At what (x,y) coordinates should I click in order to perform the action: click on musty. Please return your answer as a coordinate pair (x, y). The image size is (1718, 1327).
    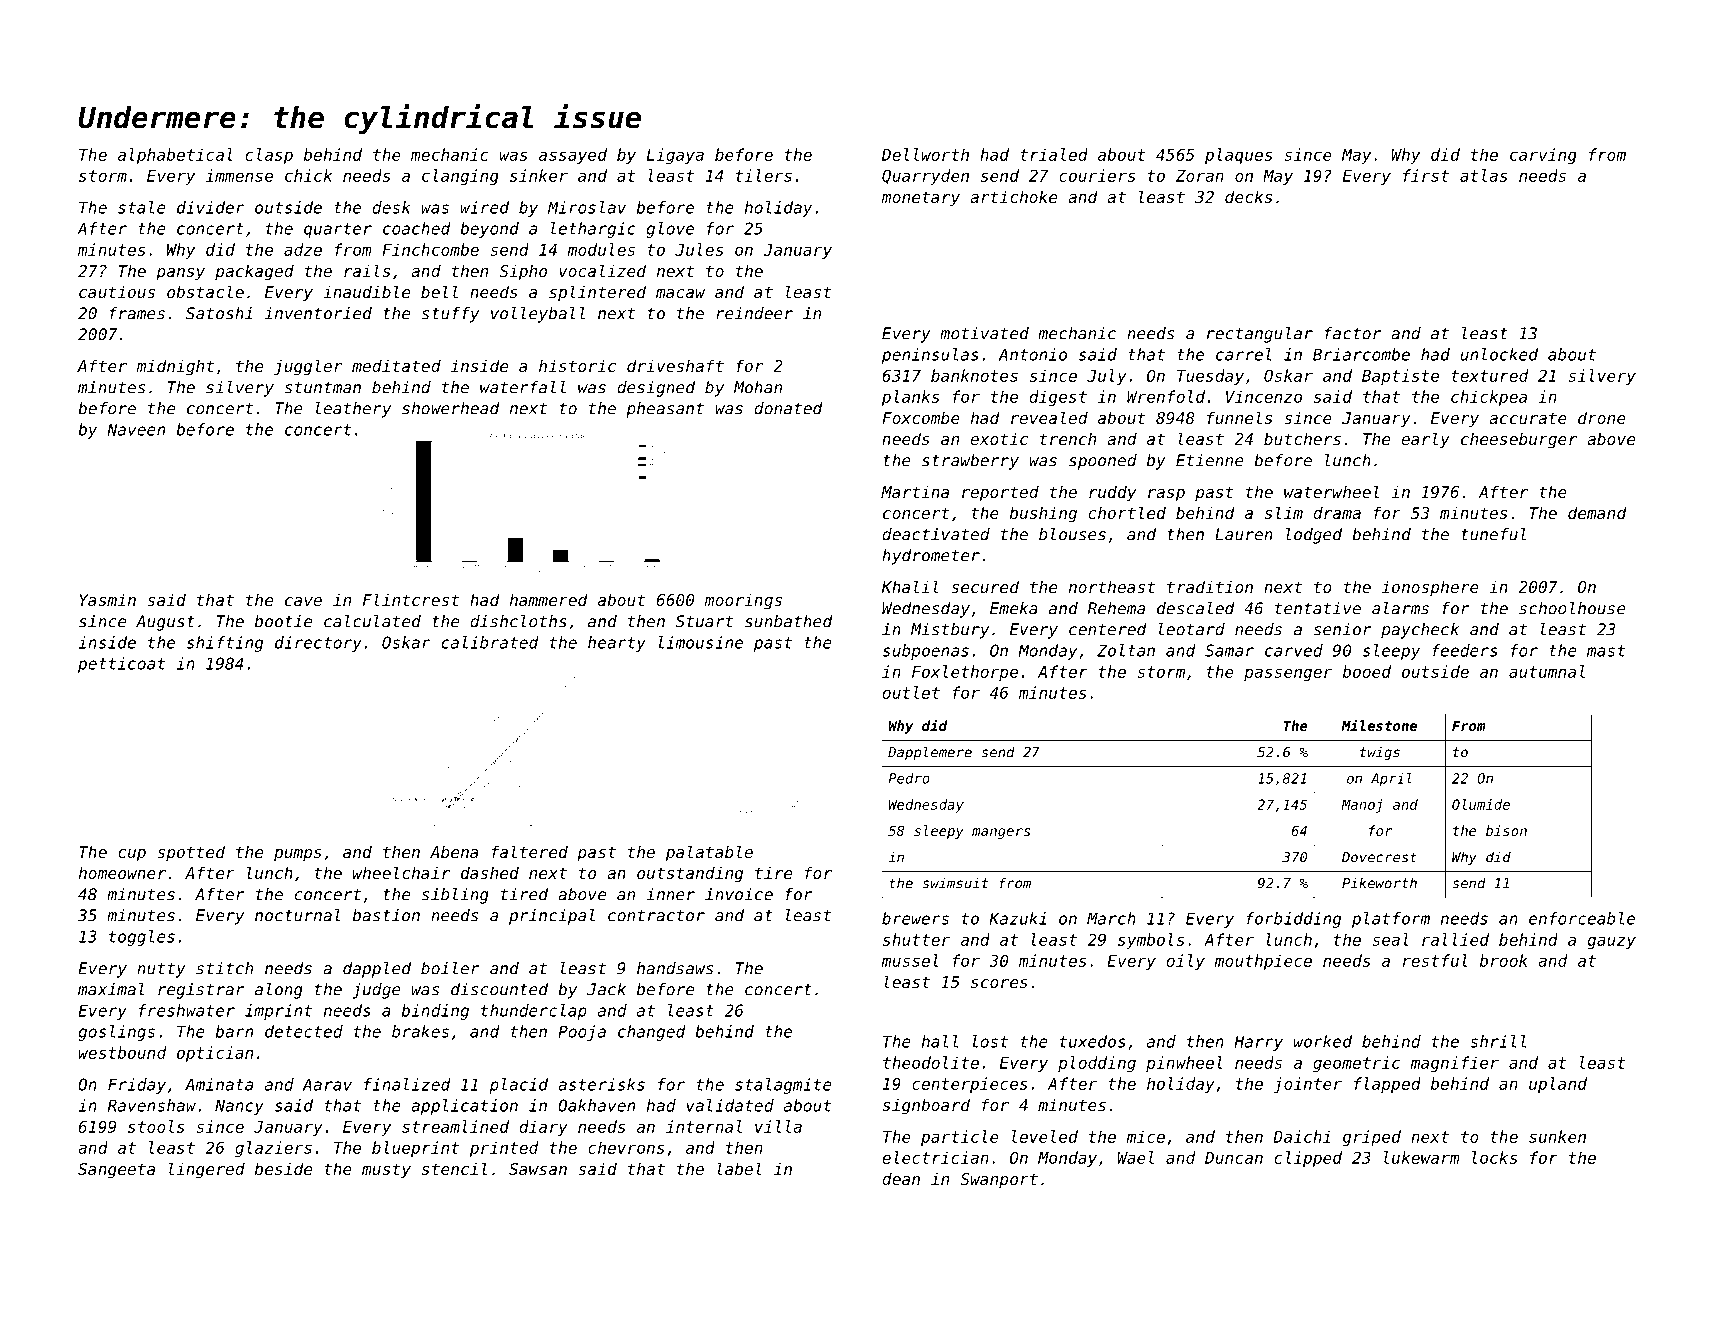
    Looking at the image, I should click on (386, 1171).
